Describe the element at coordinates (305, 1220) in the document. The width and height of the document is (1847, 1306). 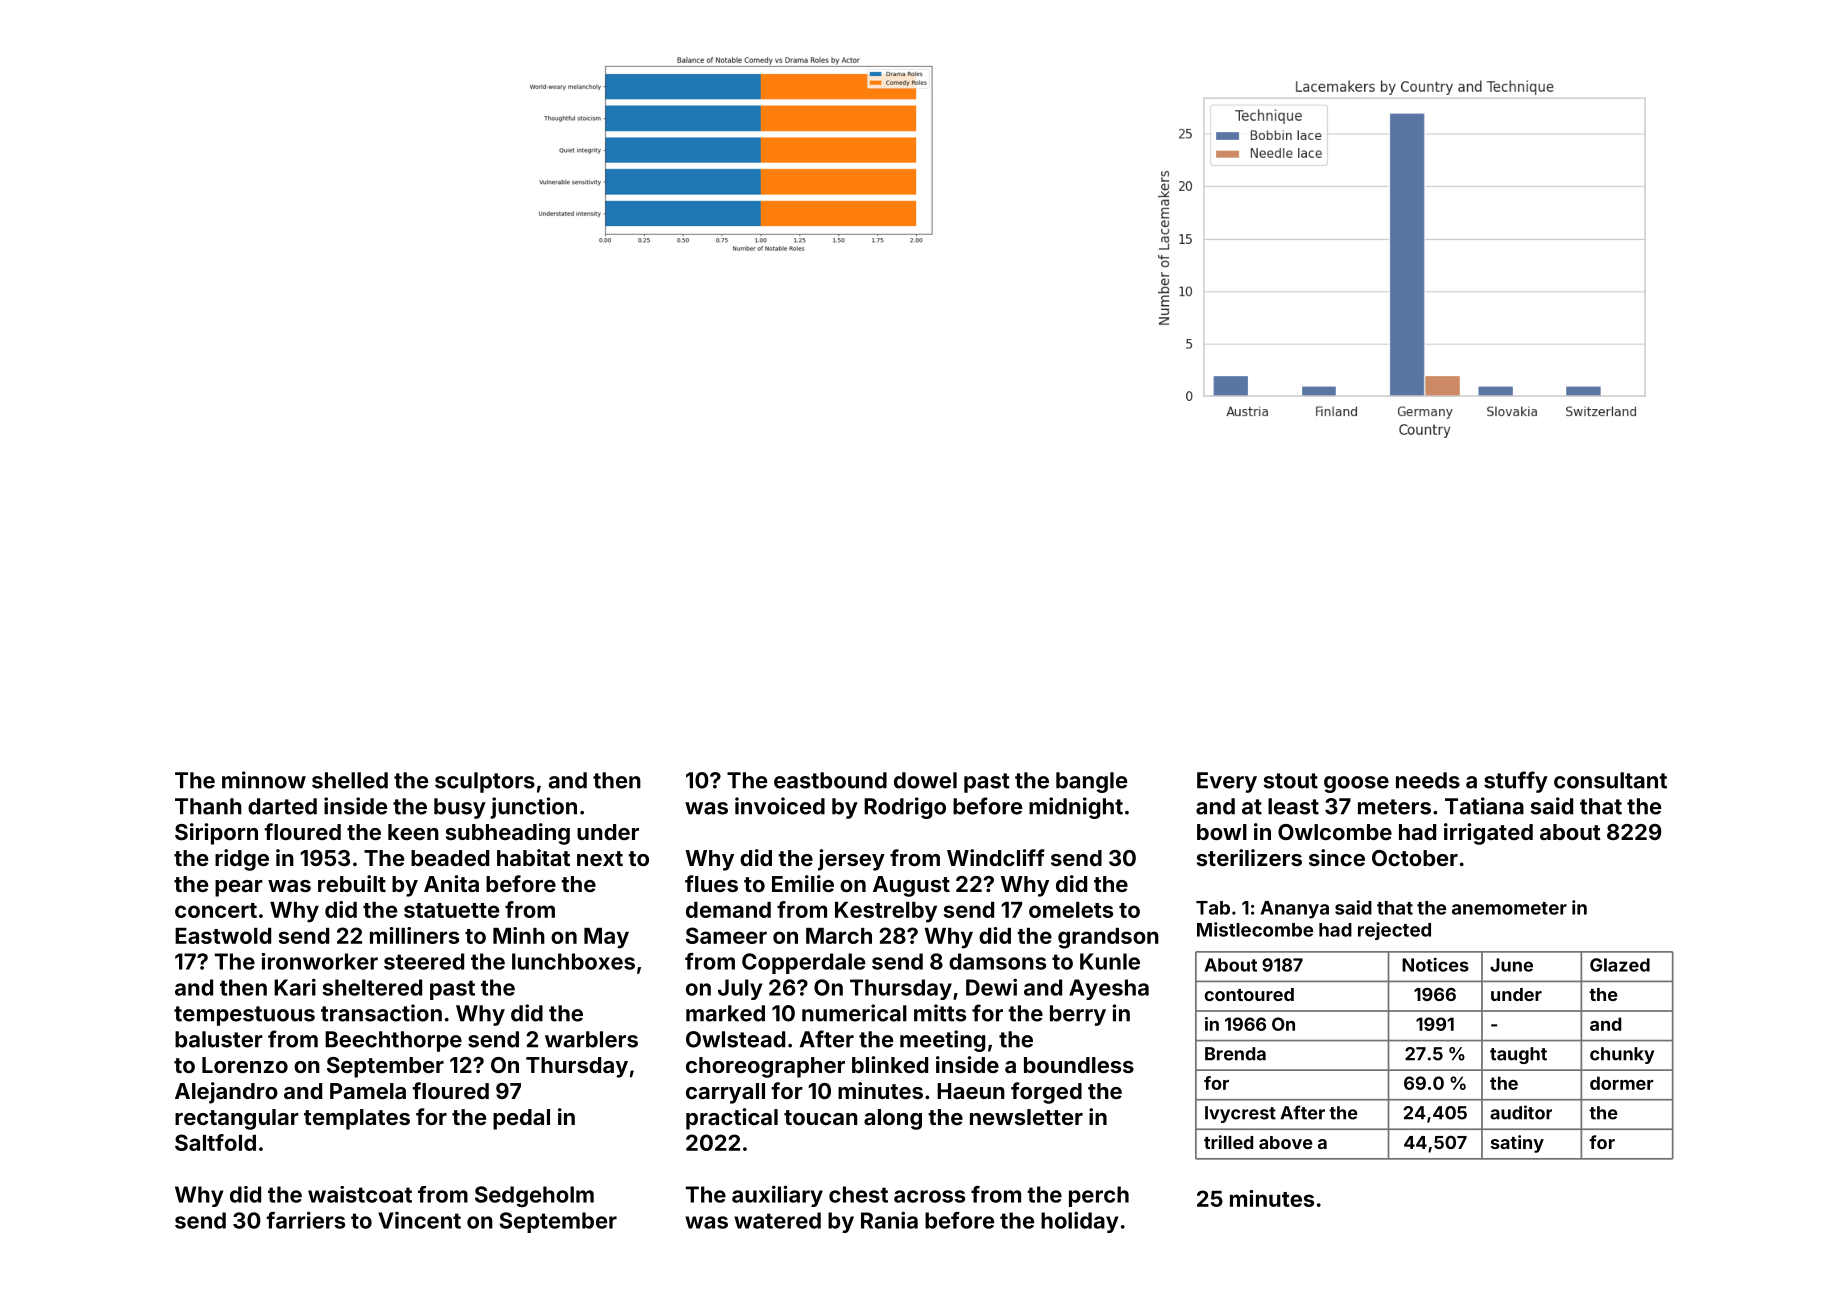
I see `farriers` at that location.
